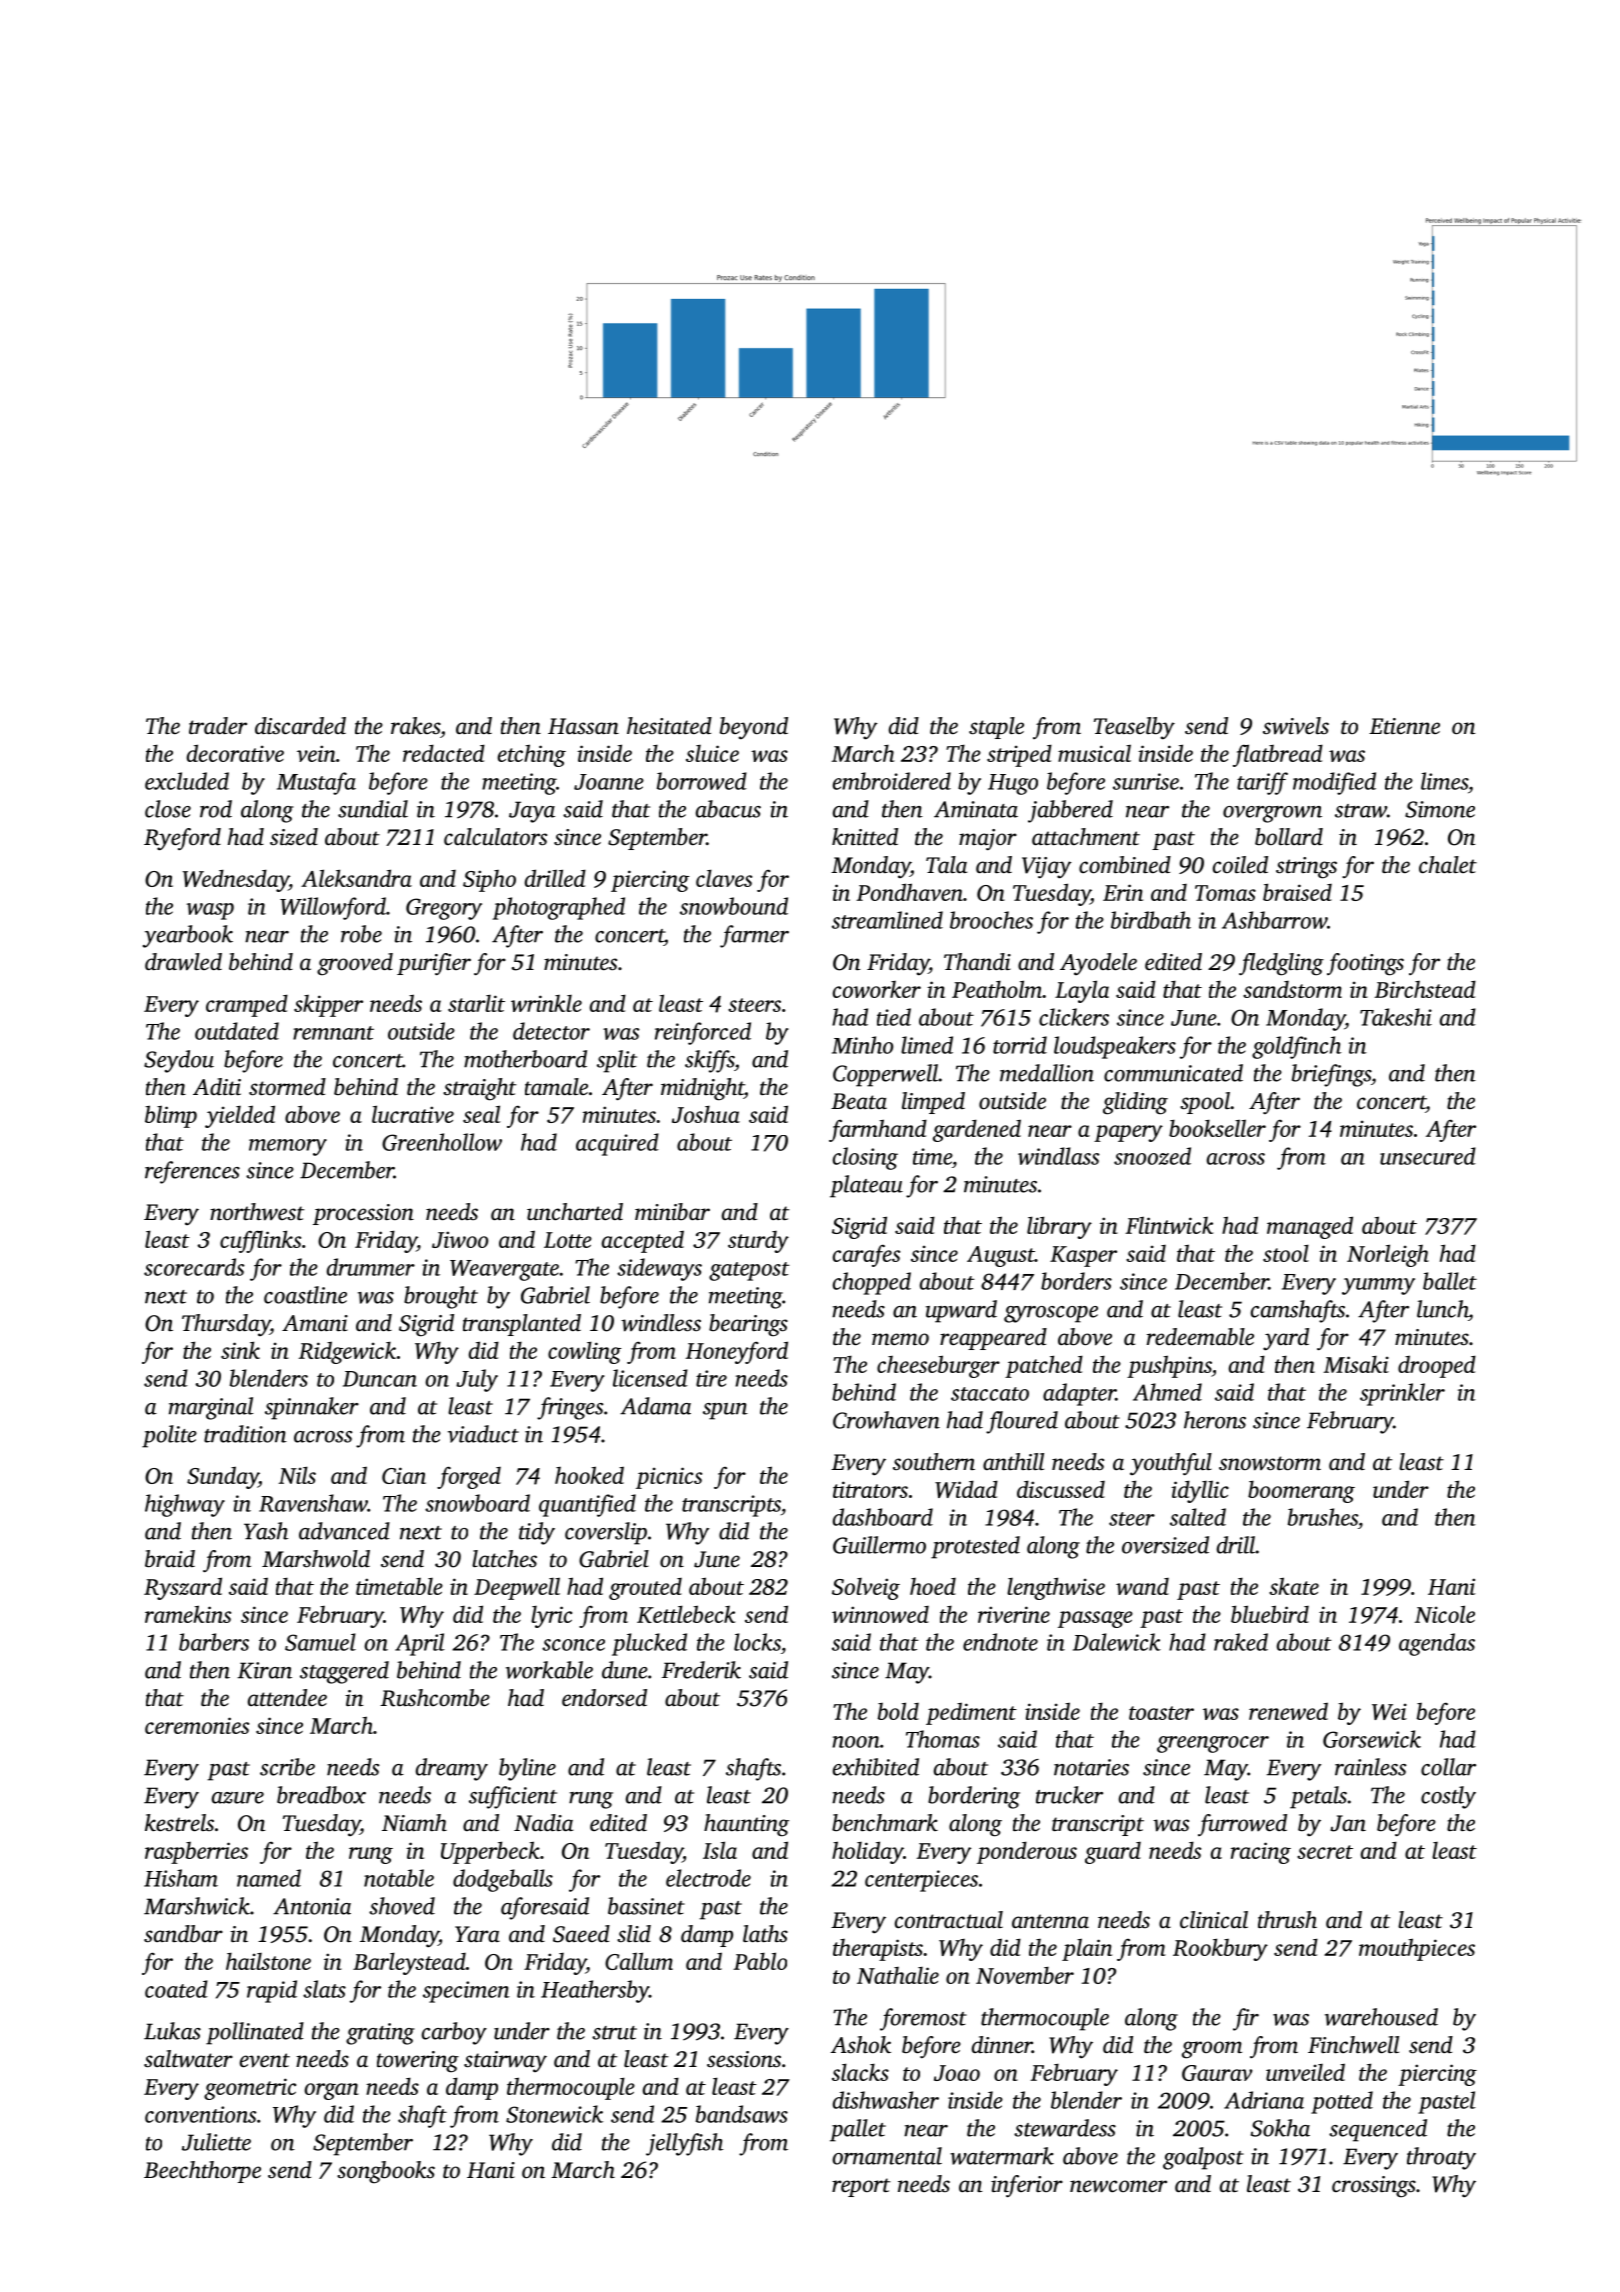  What do you see at coordinates (265, 2060) in the screenshot?
I see `event` at bounding box center [265, 2060].
